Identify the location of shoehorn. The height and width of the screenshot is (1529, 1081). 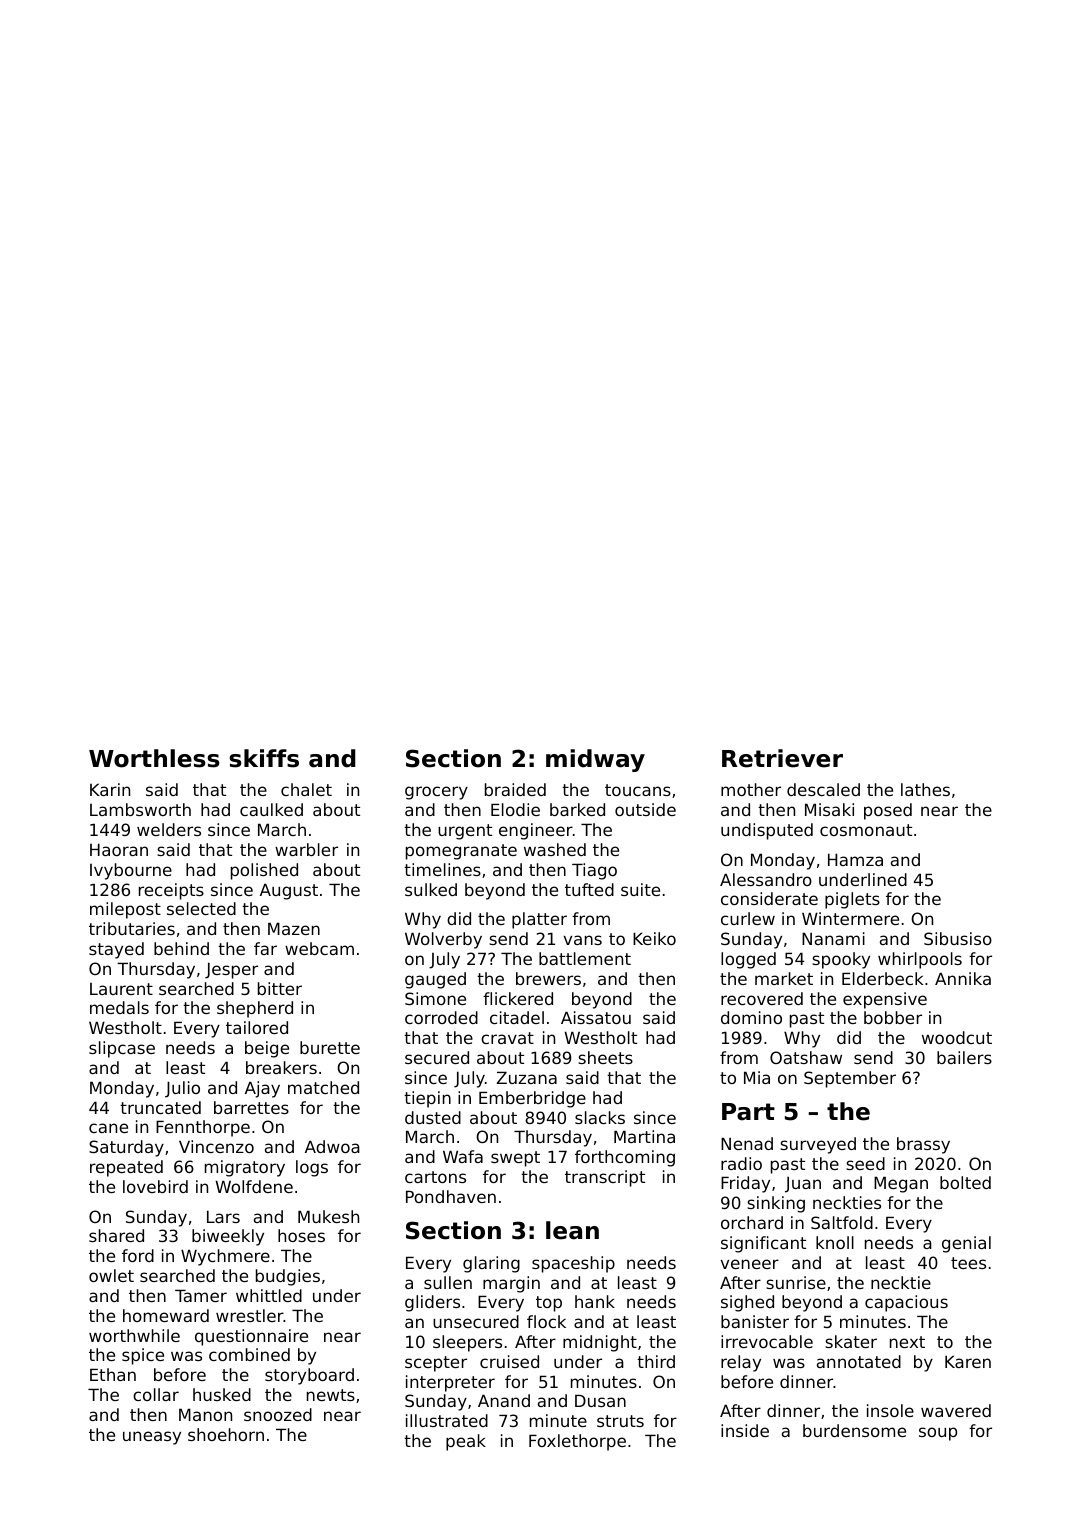
(226, 1434).
